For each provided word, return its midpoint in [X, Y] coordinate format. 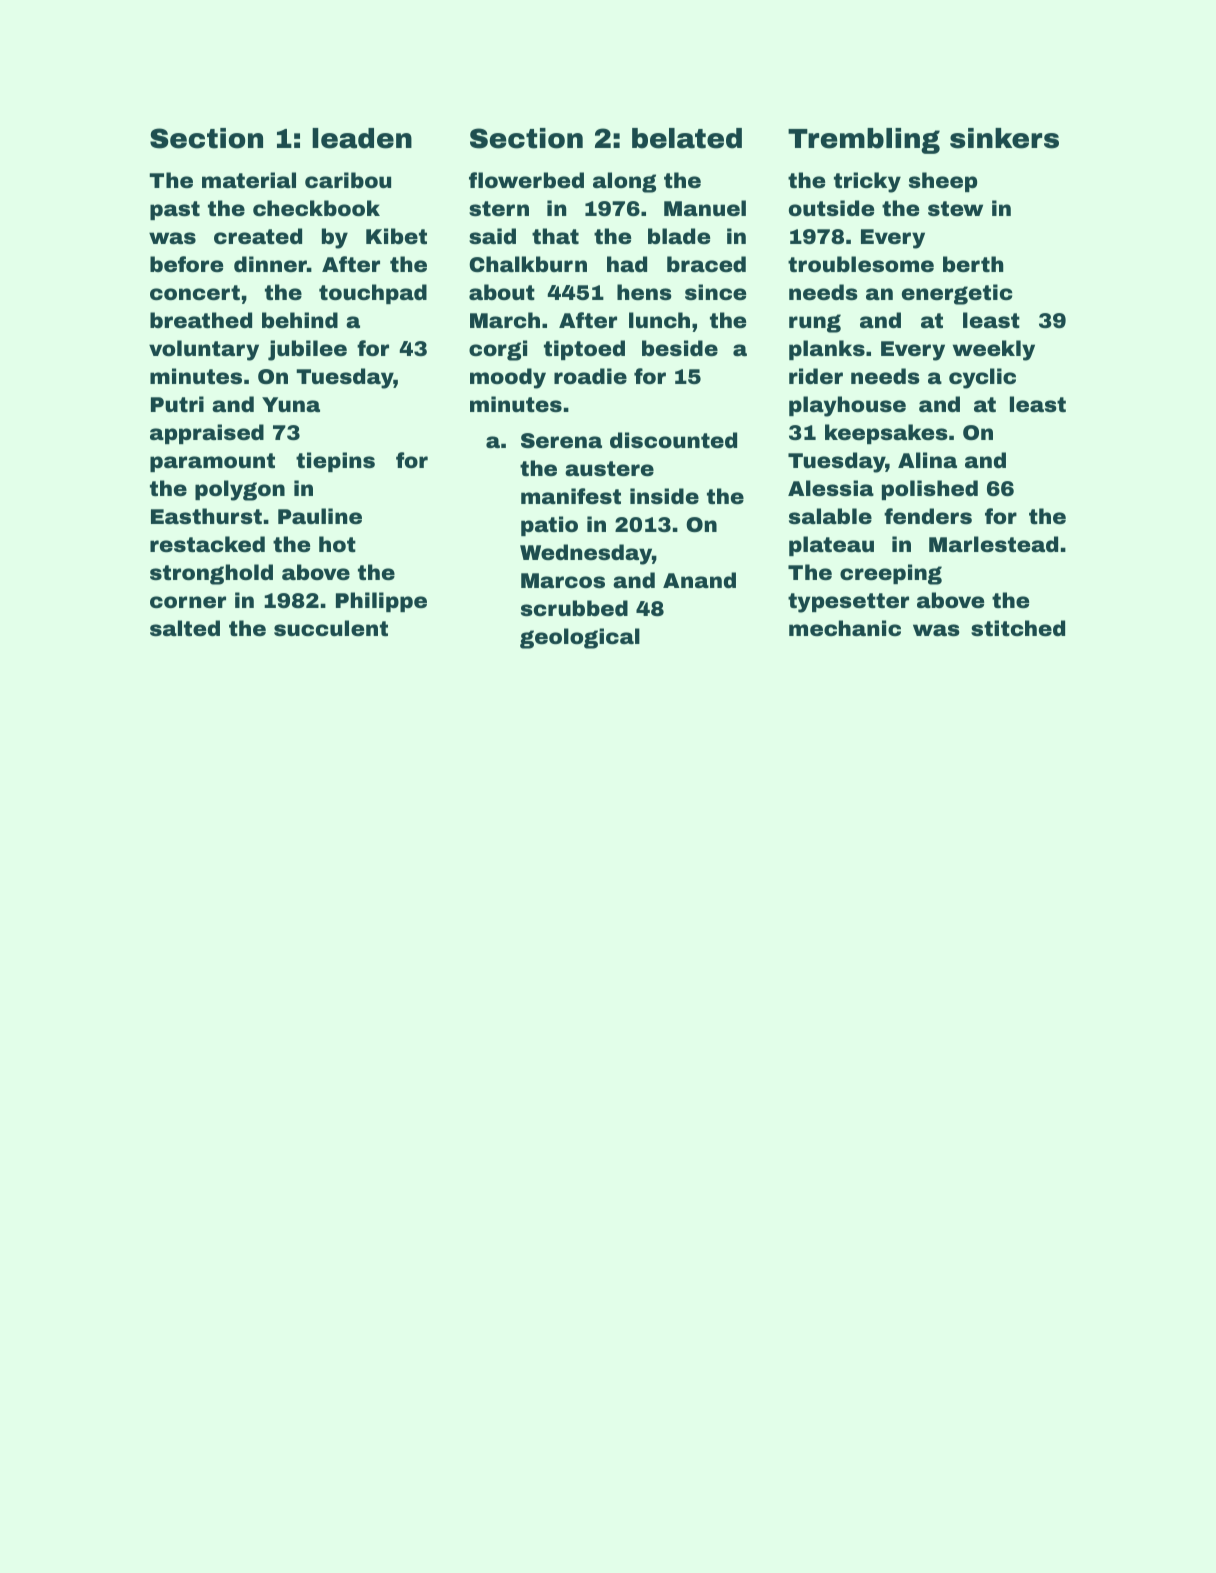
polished [930, 490]
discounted [673, 440]
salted [185, 628]
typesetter [848, 603]
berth [973, 264]
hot [337, 544]
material [249, 180]
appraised [207, 434]
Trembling [864, 141]
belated [687, 138]
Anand [699, 580]
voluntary [204, 350]
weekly [994, 350]
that [555, 236]
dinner [270, 264]
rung [815, 323]
